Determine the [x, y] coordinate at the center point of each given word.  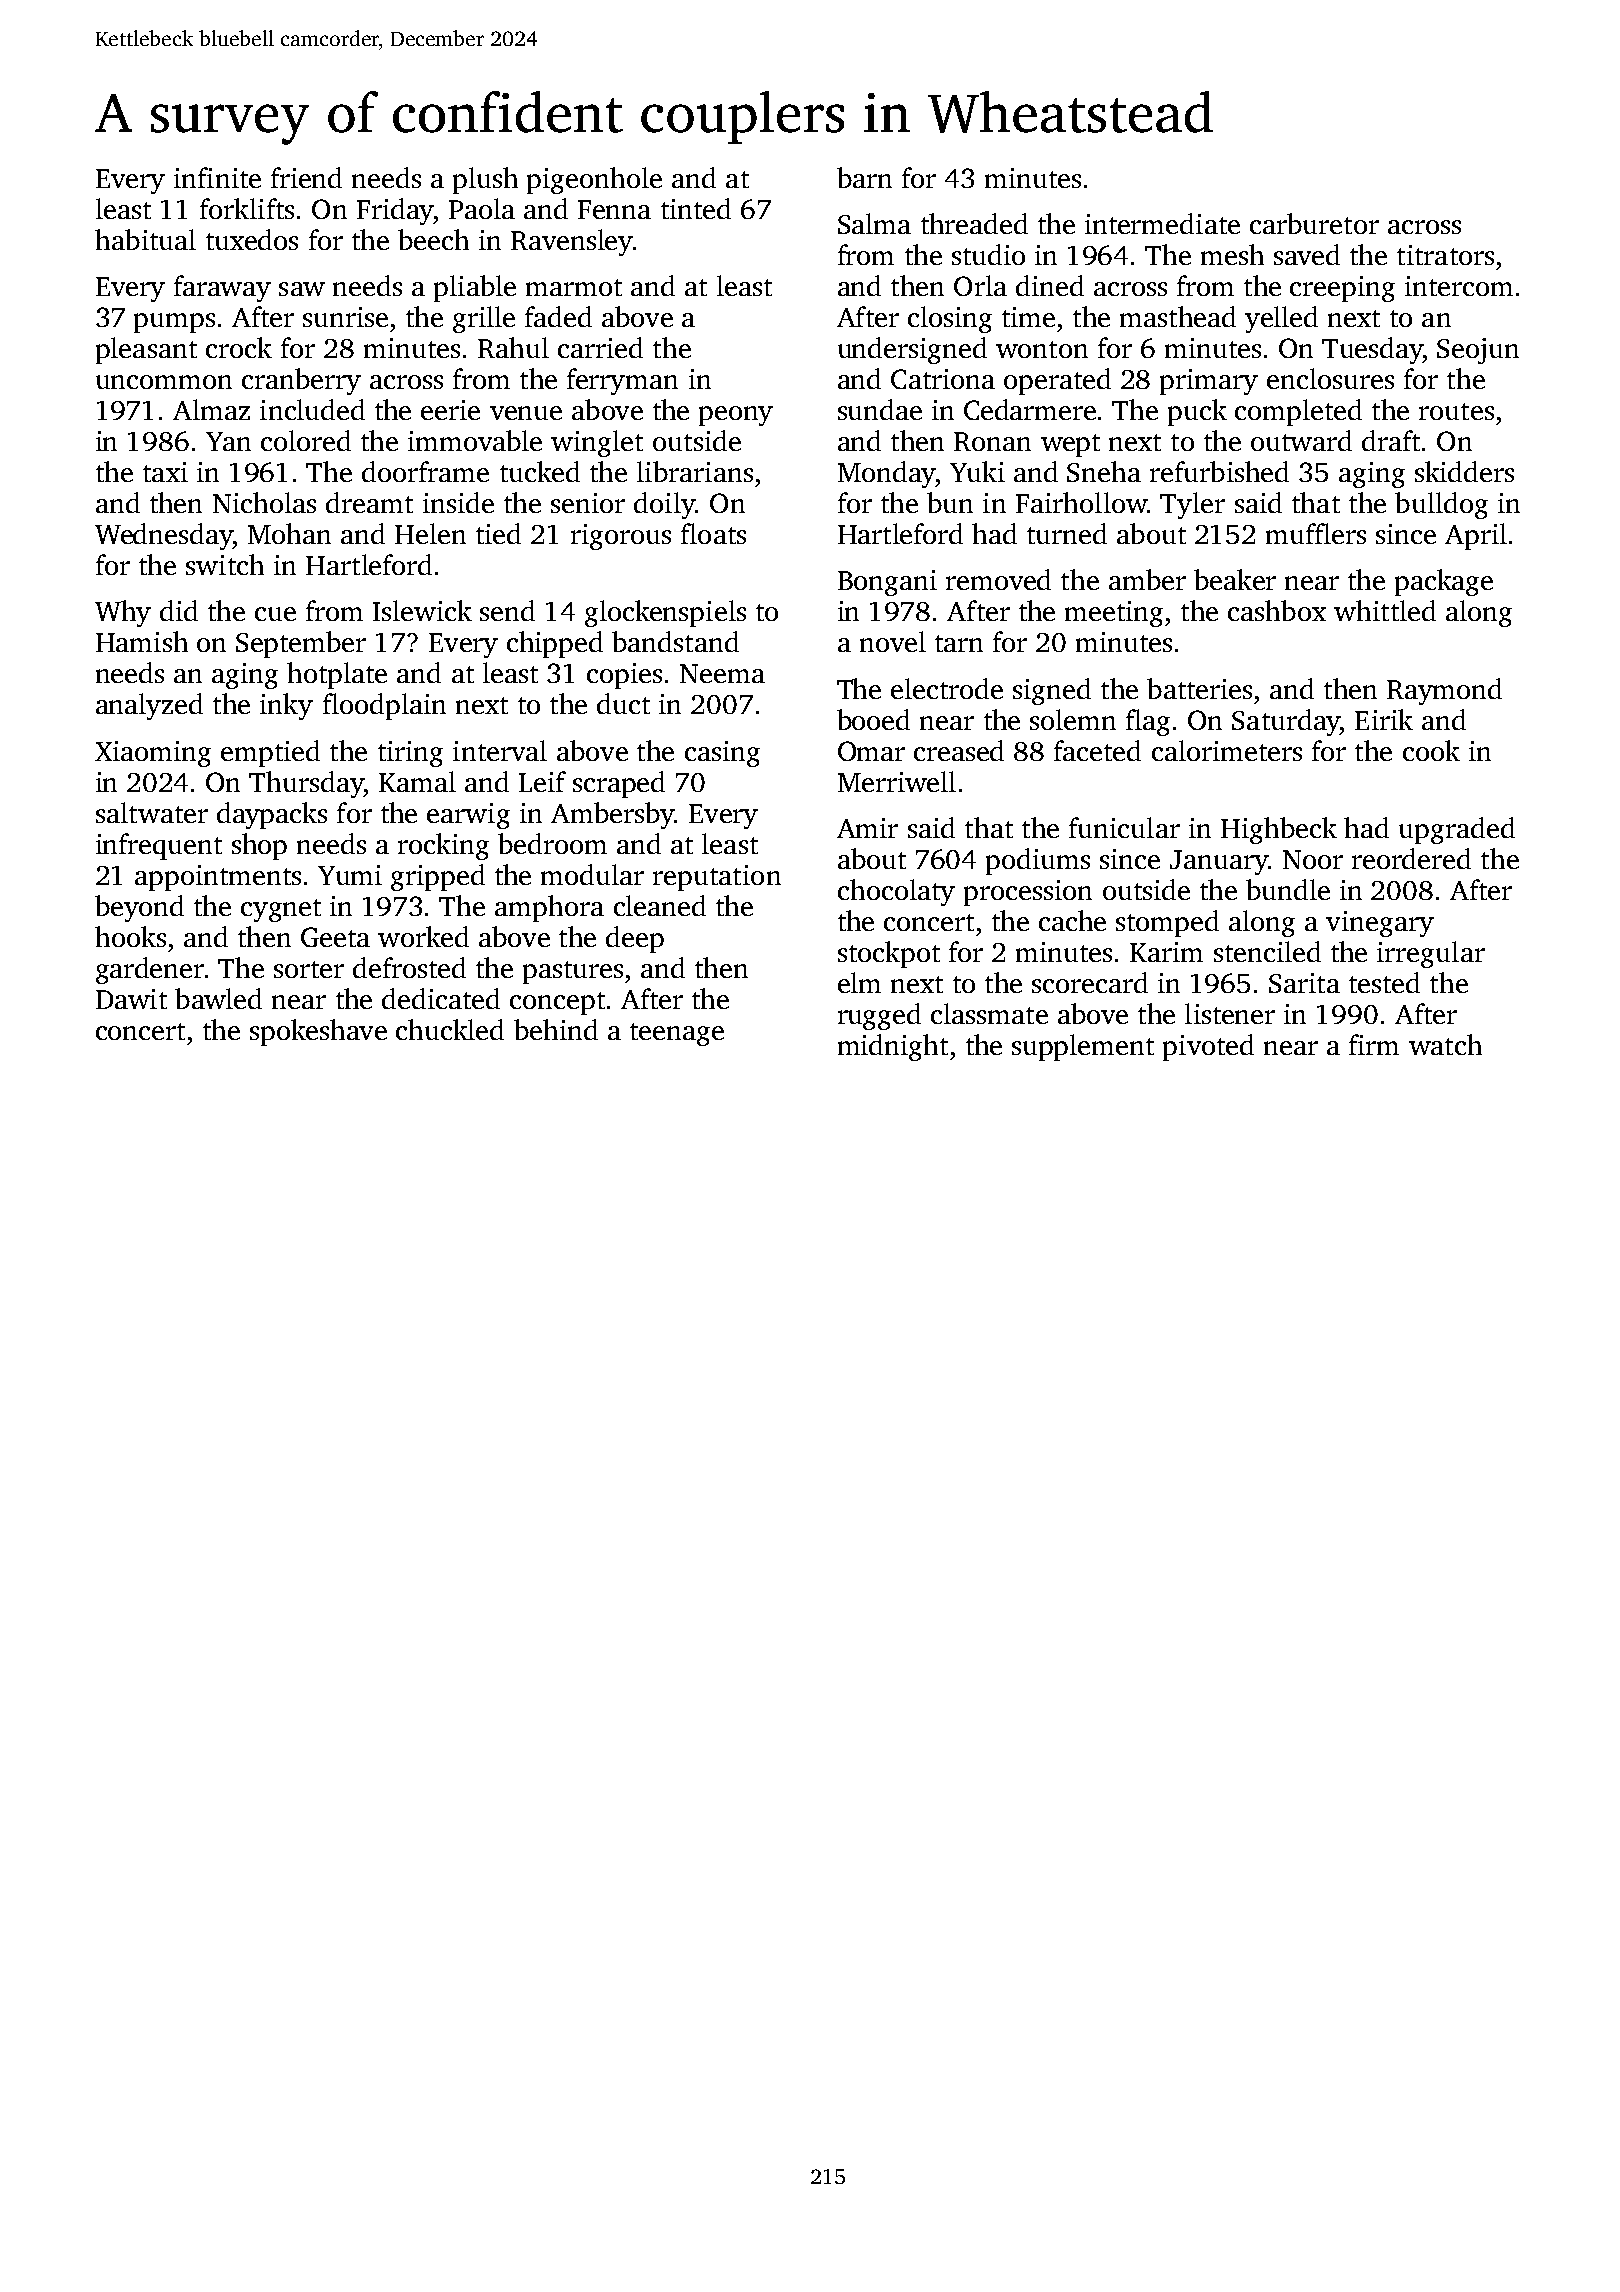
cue [275, 614]
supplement [1083, 1047]
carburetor [1314, 223]
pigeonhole [594, 180]
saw [302, 289]
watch [1445, 1044]
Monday [886, 474]
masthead [1178, 316]
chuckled [450, 1029]
